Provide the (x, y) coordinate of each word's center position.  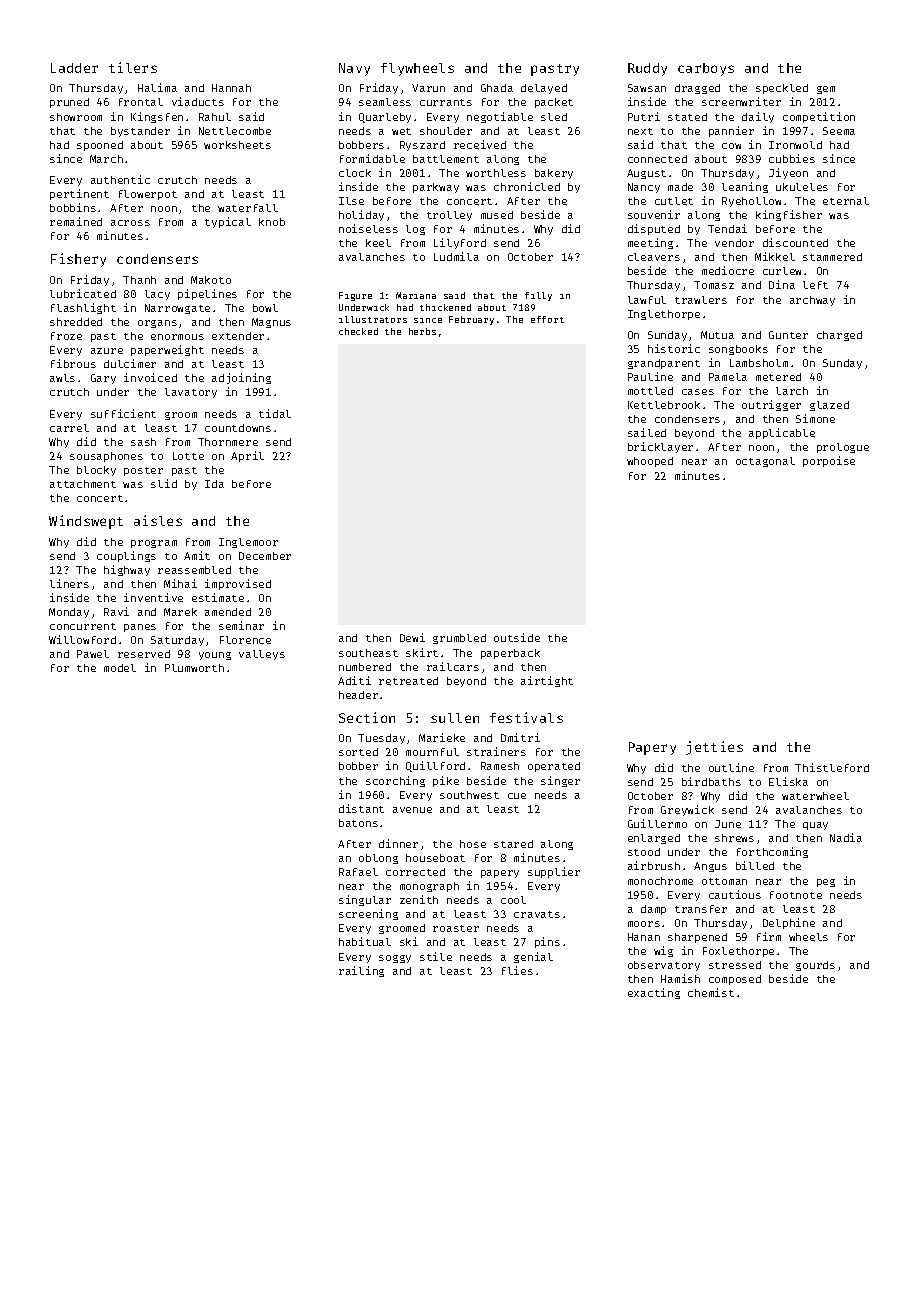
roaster (456, 928)
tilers (133, 67)
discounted (795, 242)
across (130, 223)
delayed (544, 89)
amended (228, 612)
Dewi (412, 637)
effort (547, 319)
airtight (547, 681)
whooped (650, 462)
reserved (144, 654)
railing (361, 971)
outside (517, 637)
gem (826, 90)
